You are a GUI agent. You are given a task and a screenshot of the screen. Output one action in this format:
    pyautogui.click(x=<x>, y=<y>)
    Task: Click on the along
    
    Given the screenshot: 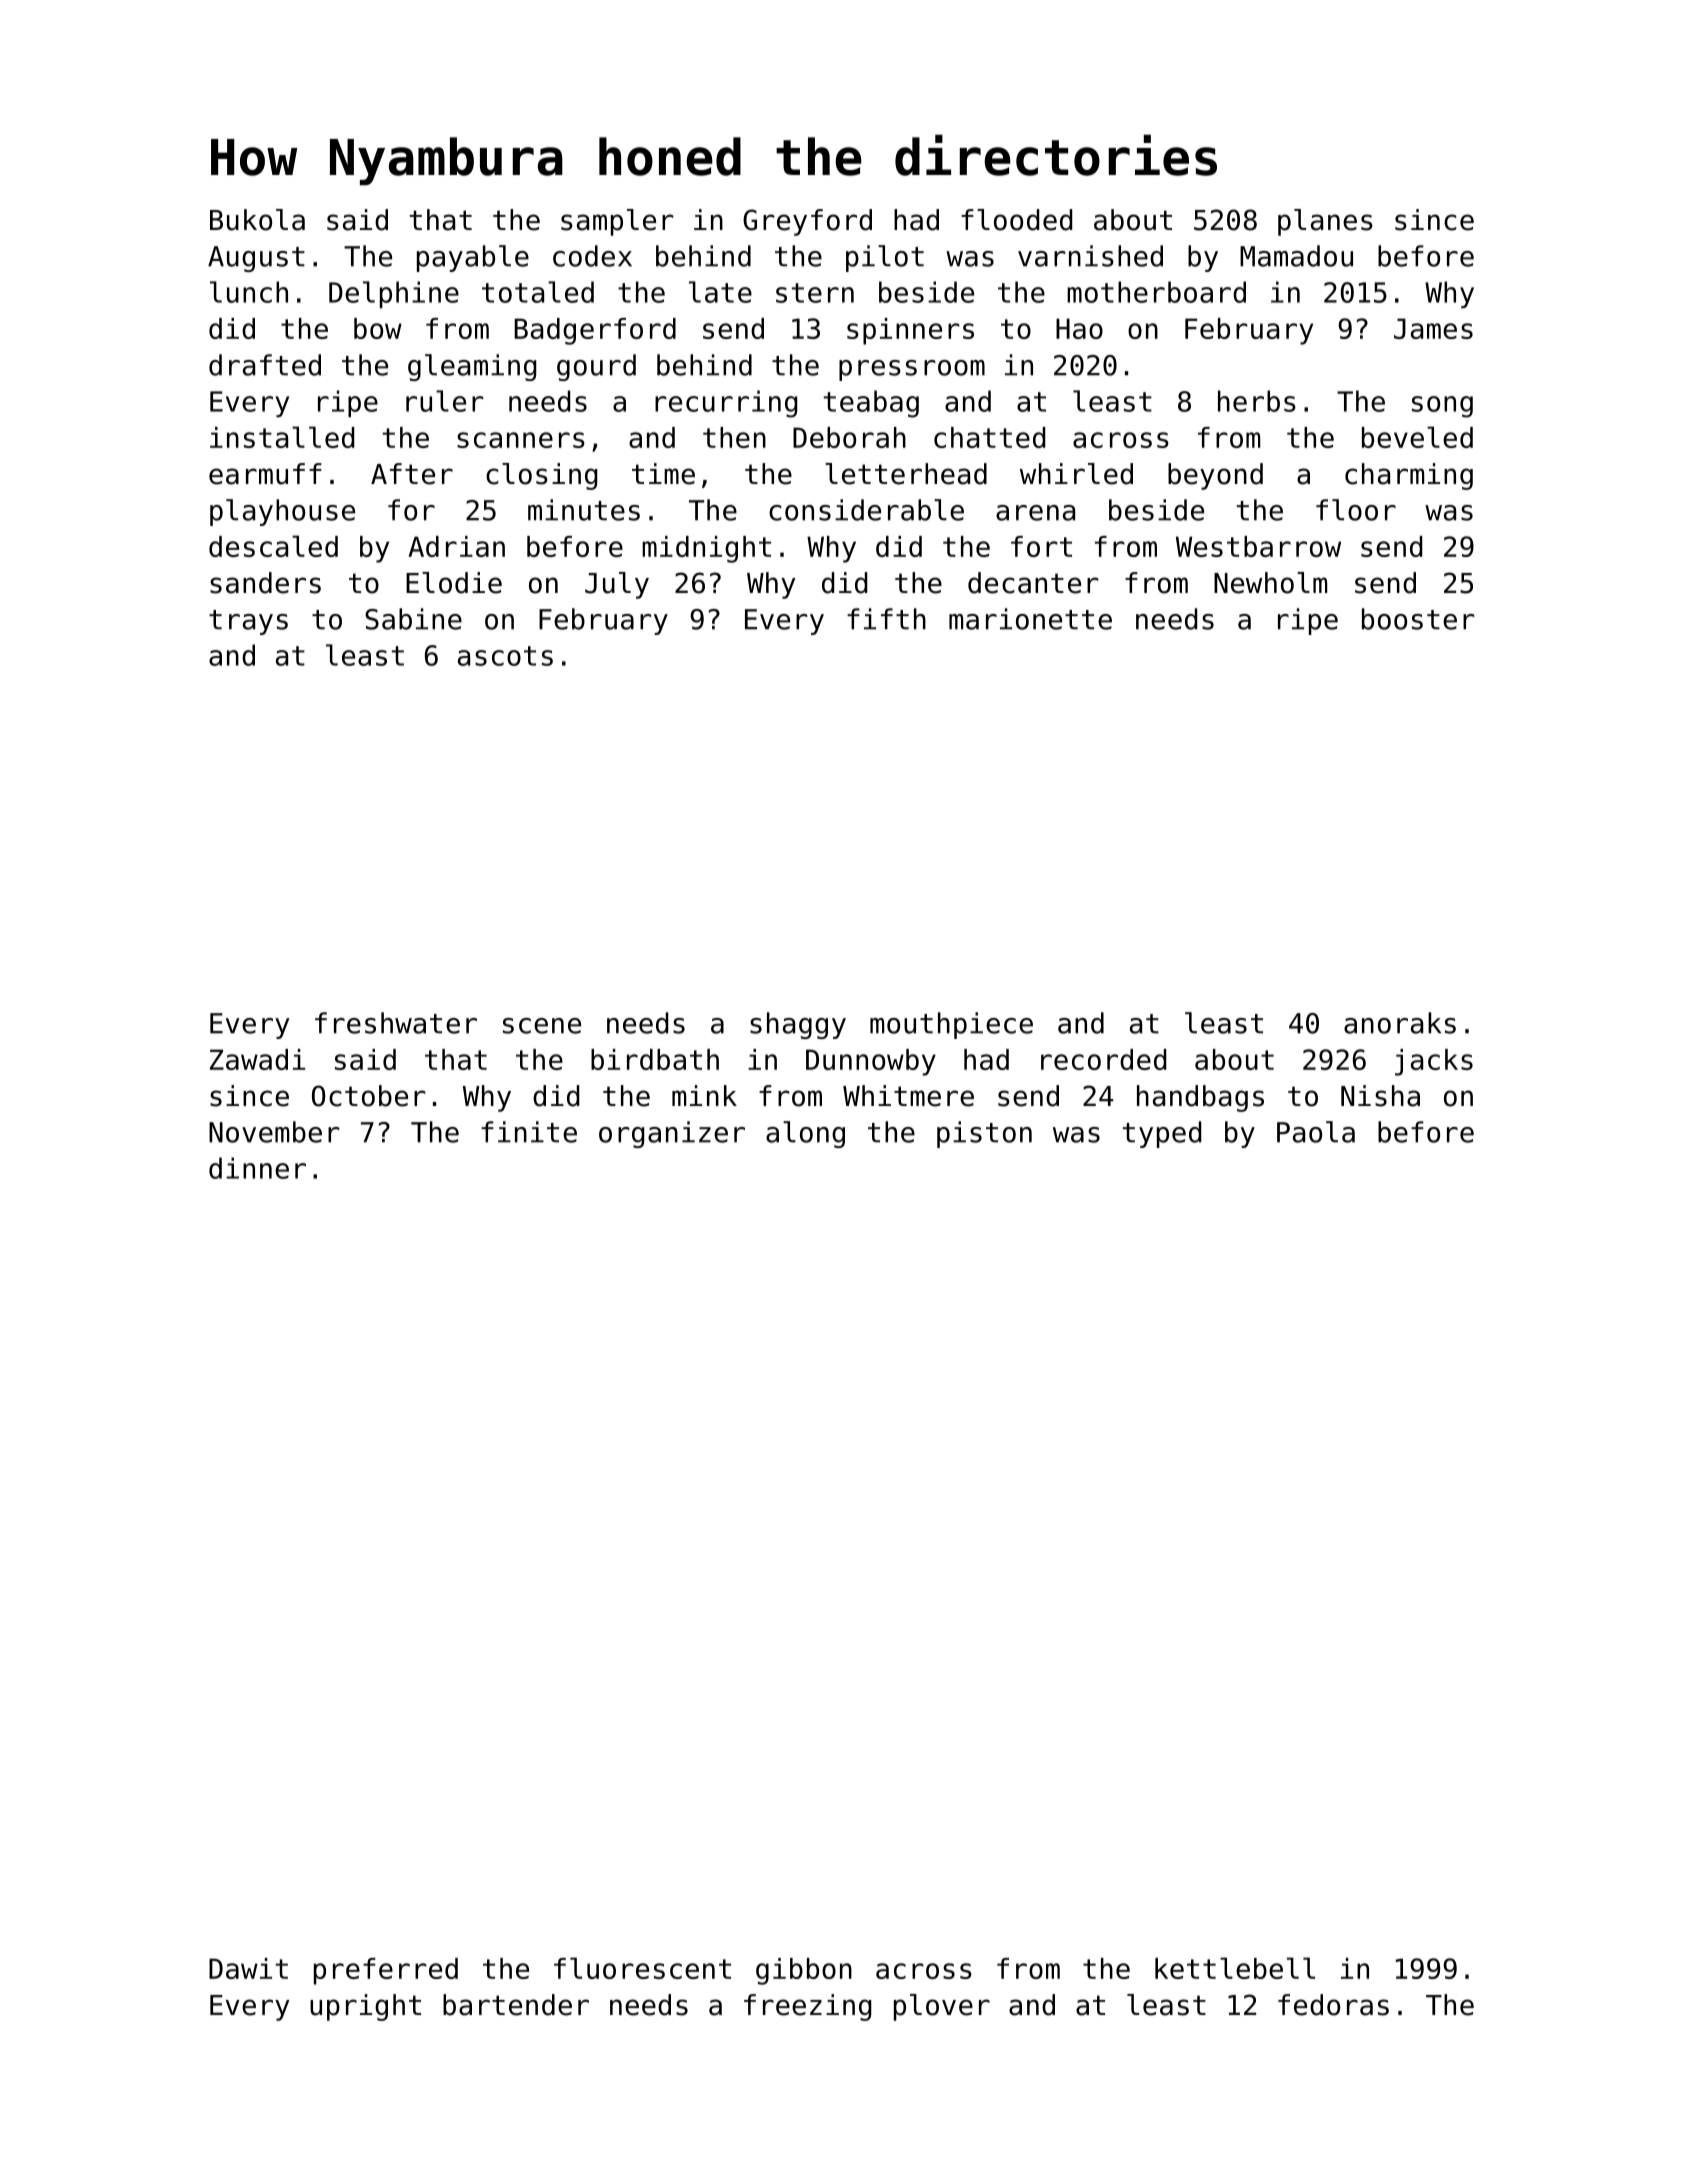 What is the action you would take?
    pyautogui.click(x=805, y=1134)
